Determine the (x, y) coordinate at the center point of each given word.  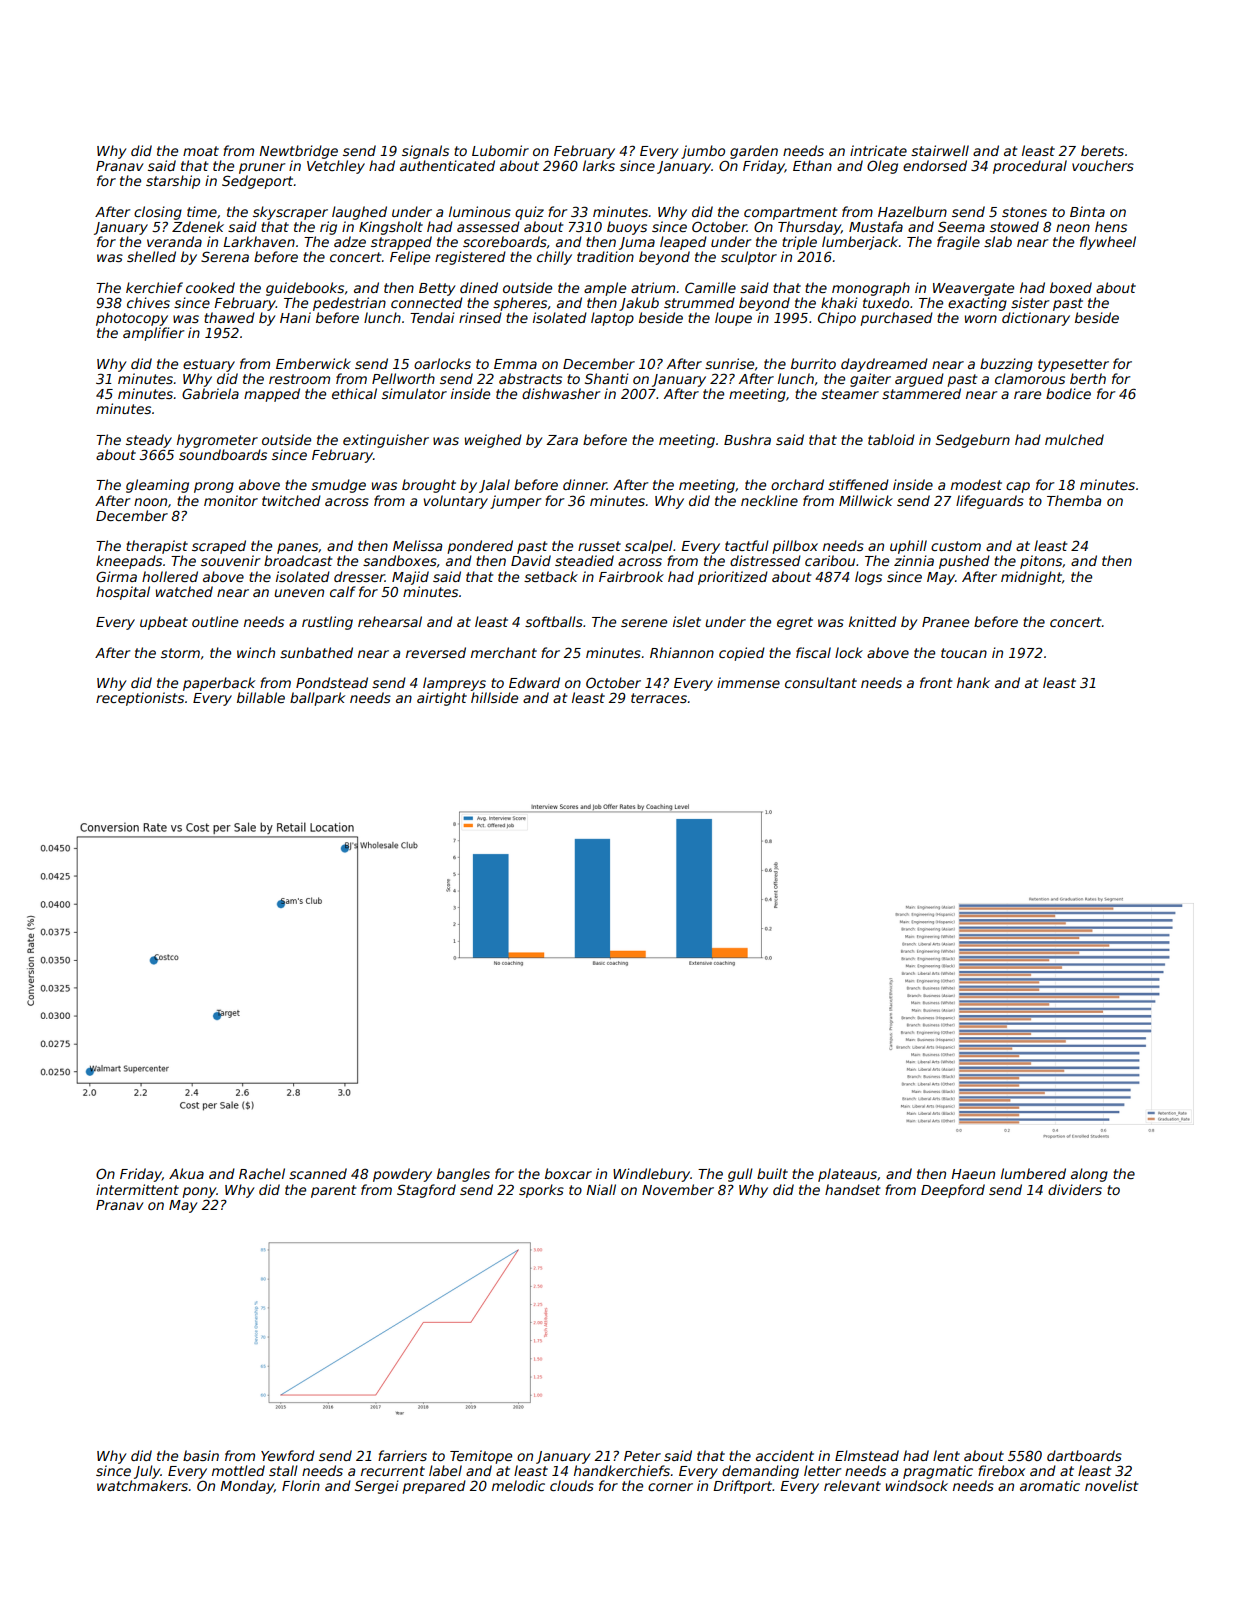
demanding (760, 1472)
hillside (494, 697)
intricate (878, 150)
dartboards (1084, 1455)
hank (973, 682)
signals (425, 152)
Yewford (288, 1455)
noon (150, 502)
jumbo (703, 152)
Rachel (262, 1173)
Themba (1074, 500)
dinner (585, 484)
